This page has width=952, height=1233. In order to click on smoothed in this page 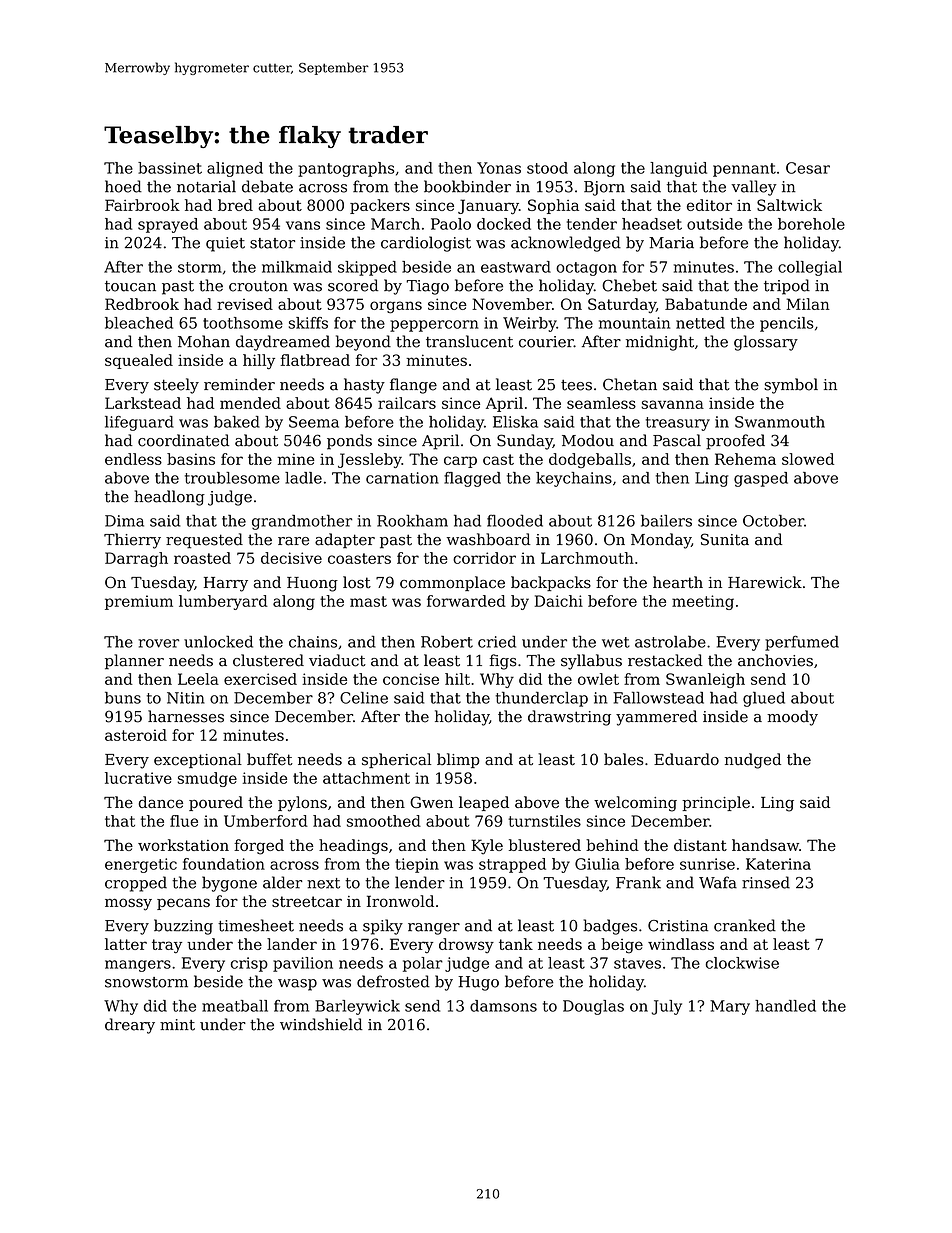, I will do `click(384, 821)`.
